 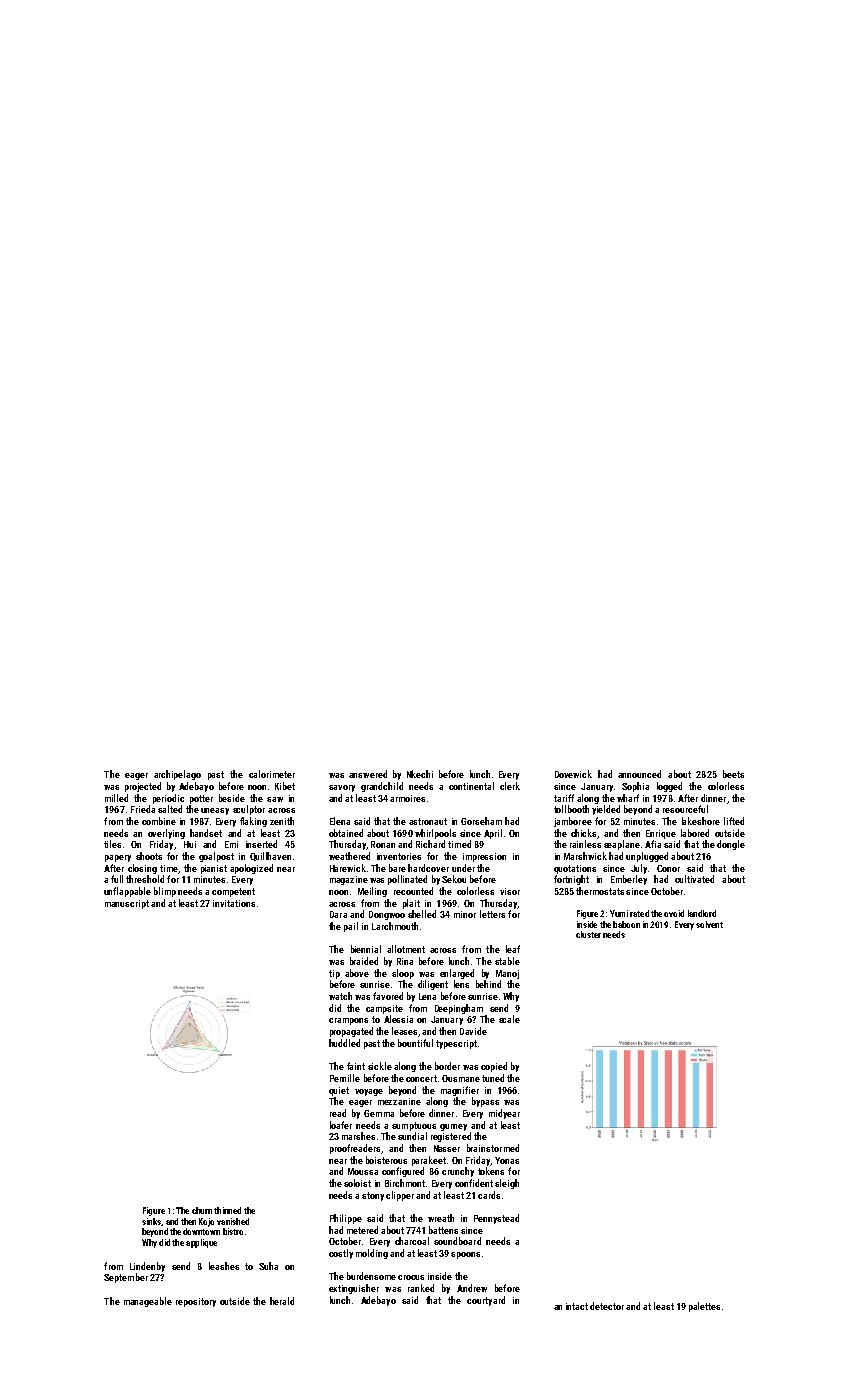 What do you see at coordinates (334, 974) in the document?
I see `tip` at bounding box center [334, 974].
